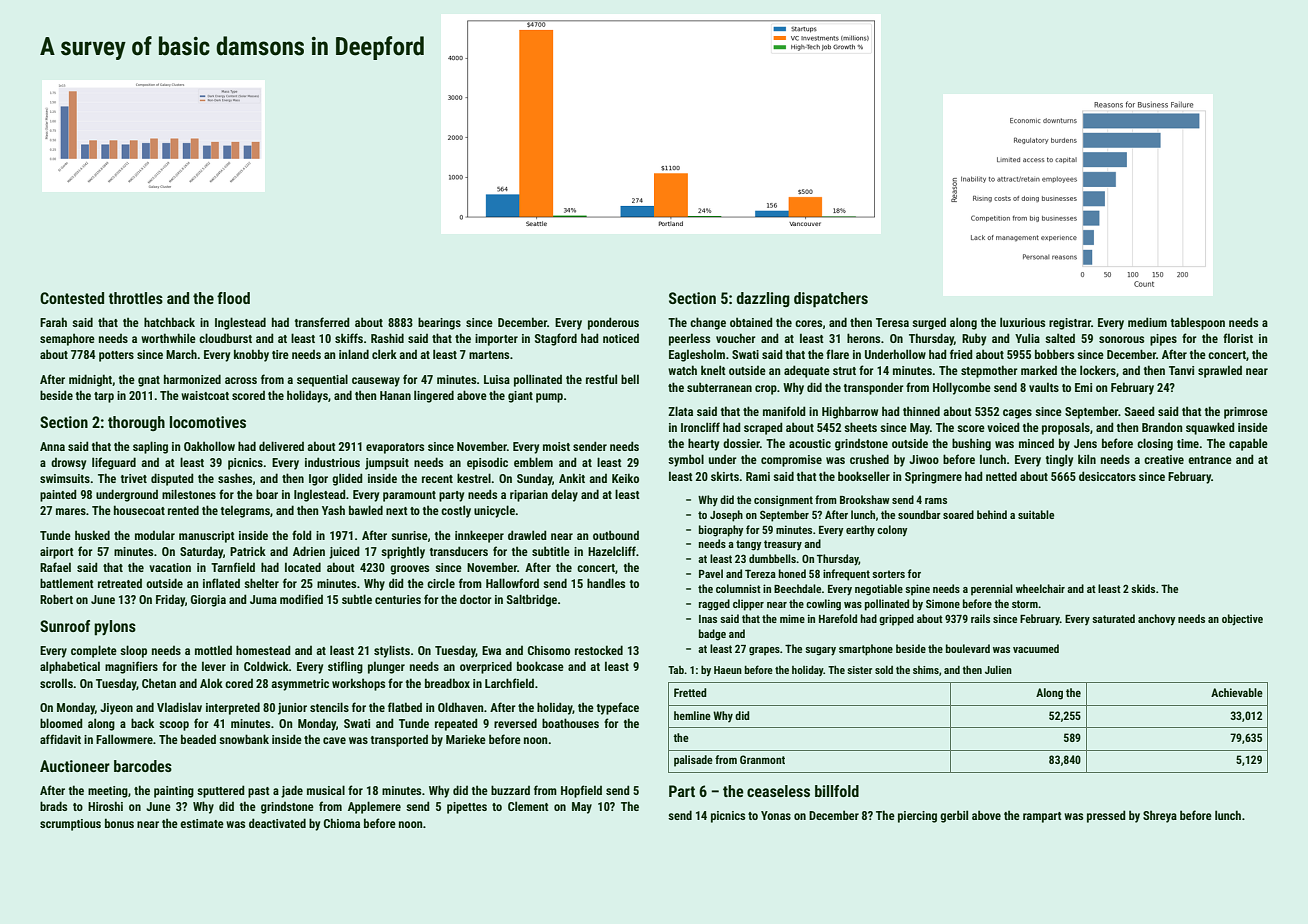  Describe the element at coordinates (968, 648) in the screenshot. I see `boulevard` at that location.
